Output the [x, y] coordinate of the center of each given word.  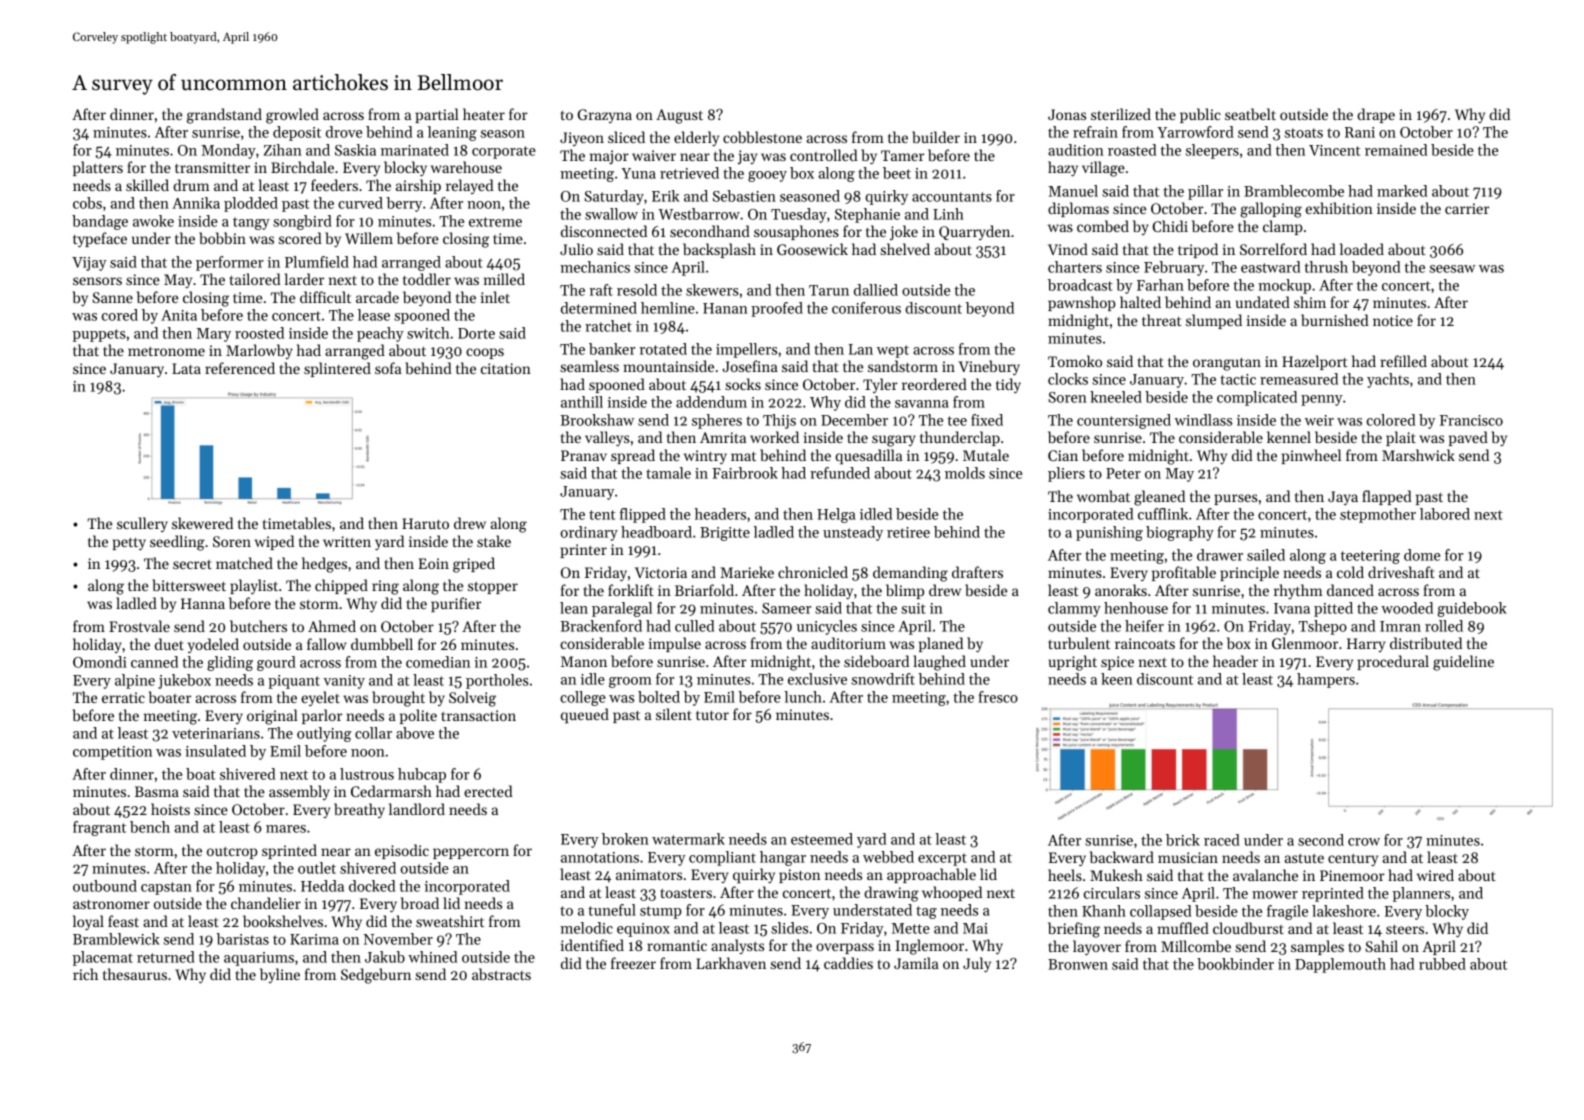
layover [1097, 948]
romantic [677, 945]
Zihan [283, 150]
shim [1310, 302]
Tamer [902, 155]
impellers [746, 350]
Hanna [203, 603]
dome [1422, 555]
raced [1222, 840]
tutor [712, 715]
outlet [317, 868]
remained [1396, 150]
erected [488, 791]
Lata [186, 368]
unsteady [853, 533]
